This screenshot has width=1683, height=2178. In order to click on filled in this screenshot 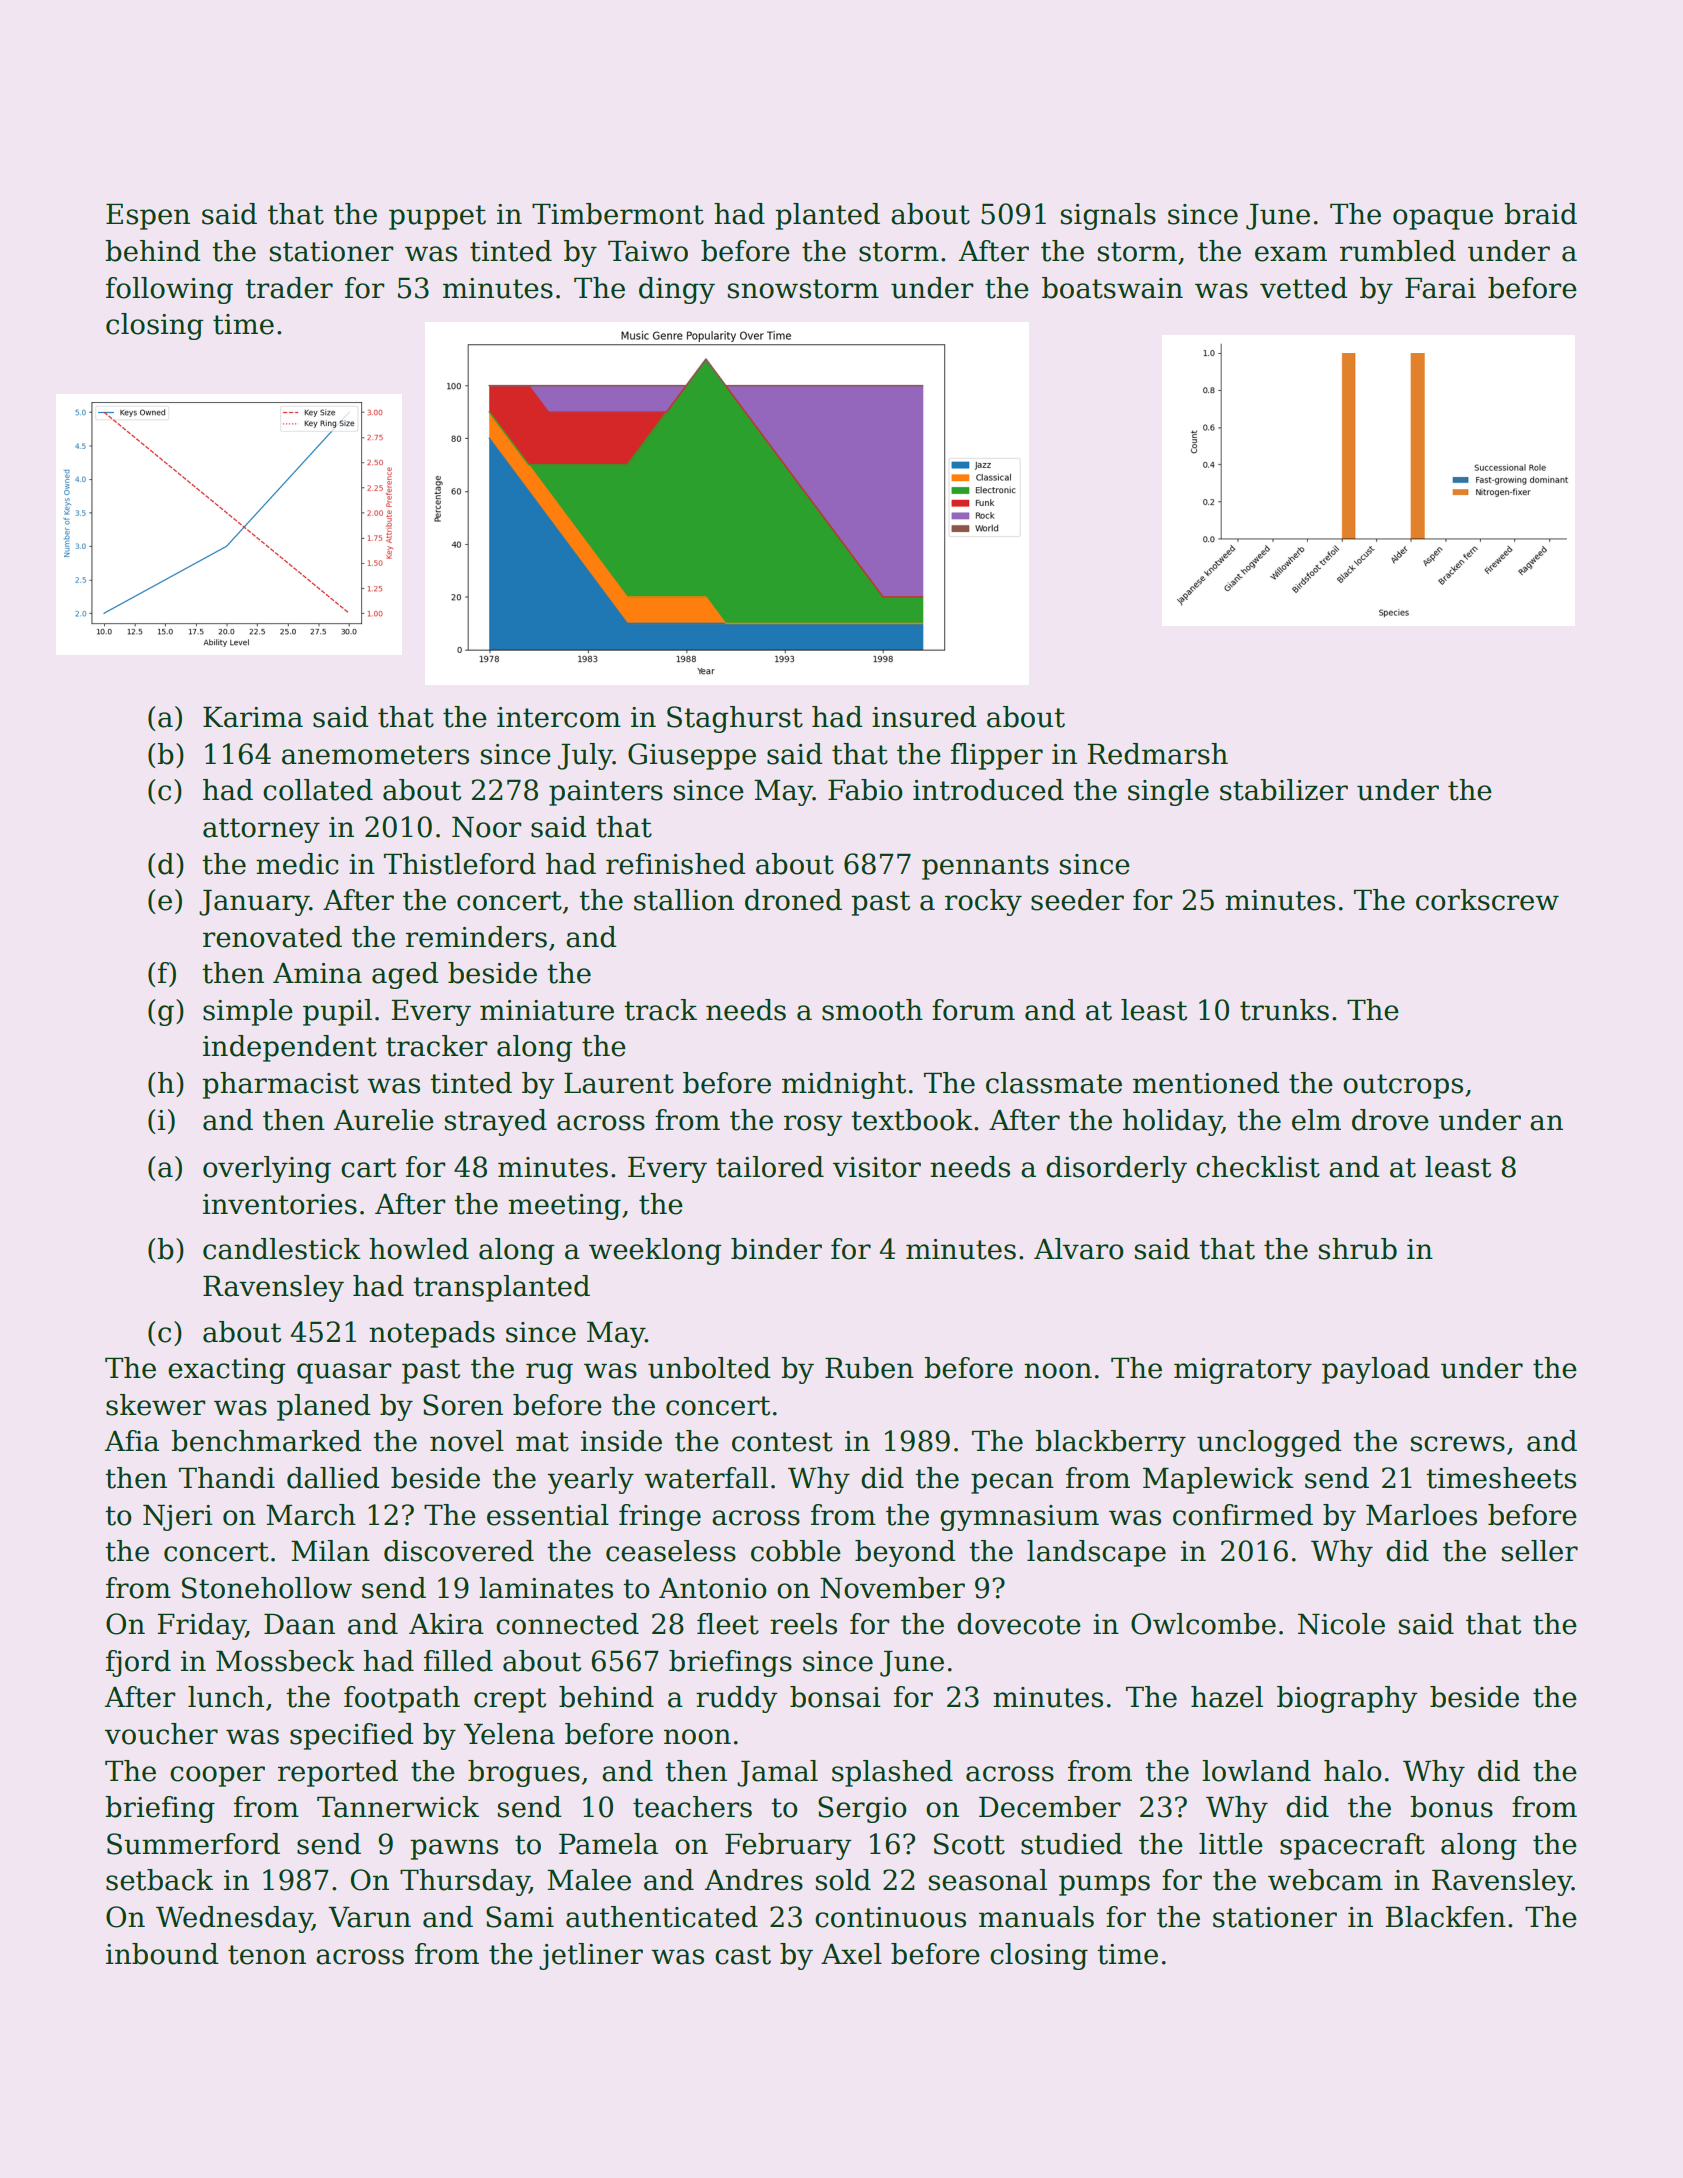, I will do `click(458, 1661)`.
